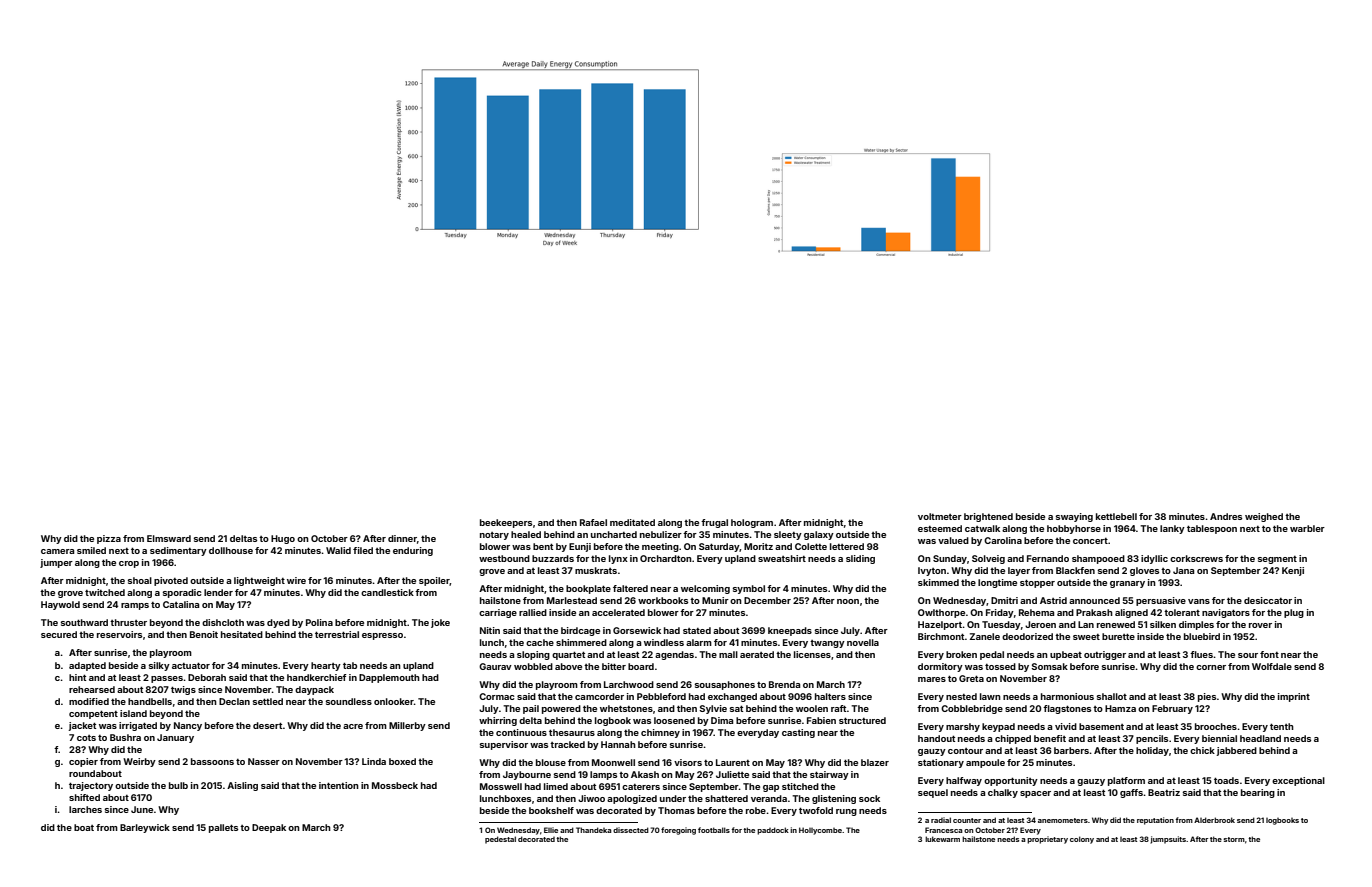  I want to click on boat, so click(84, 827).
